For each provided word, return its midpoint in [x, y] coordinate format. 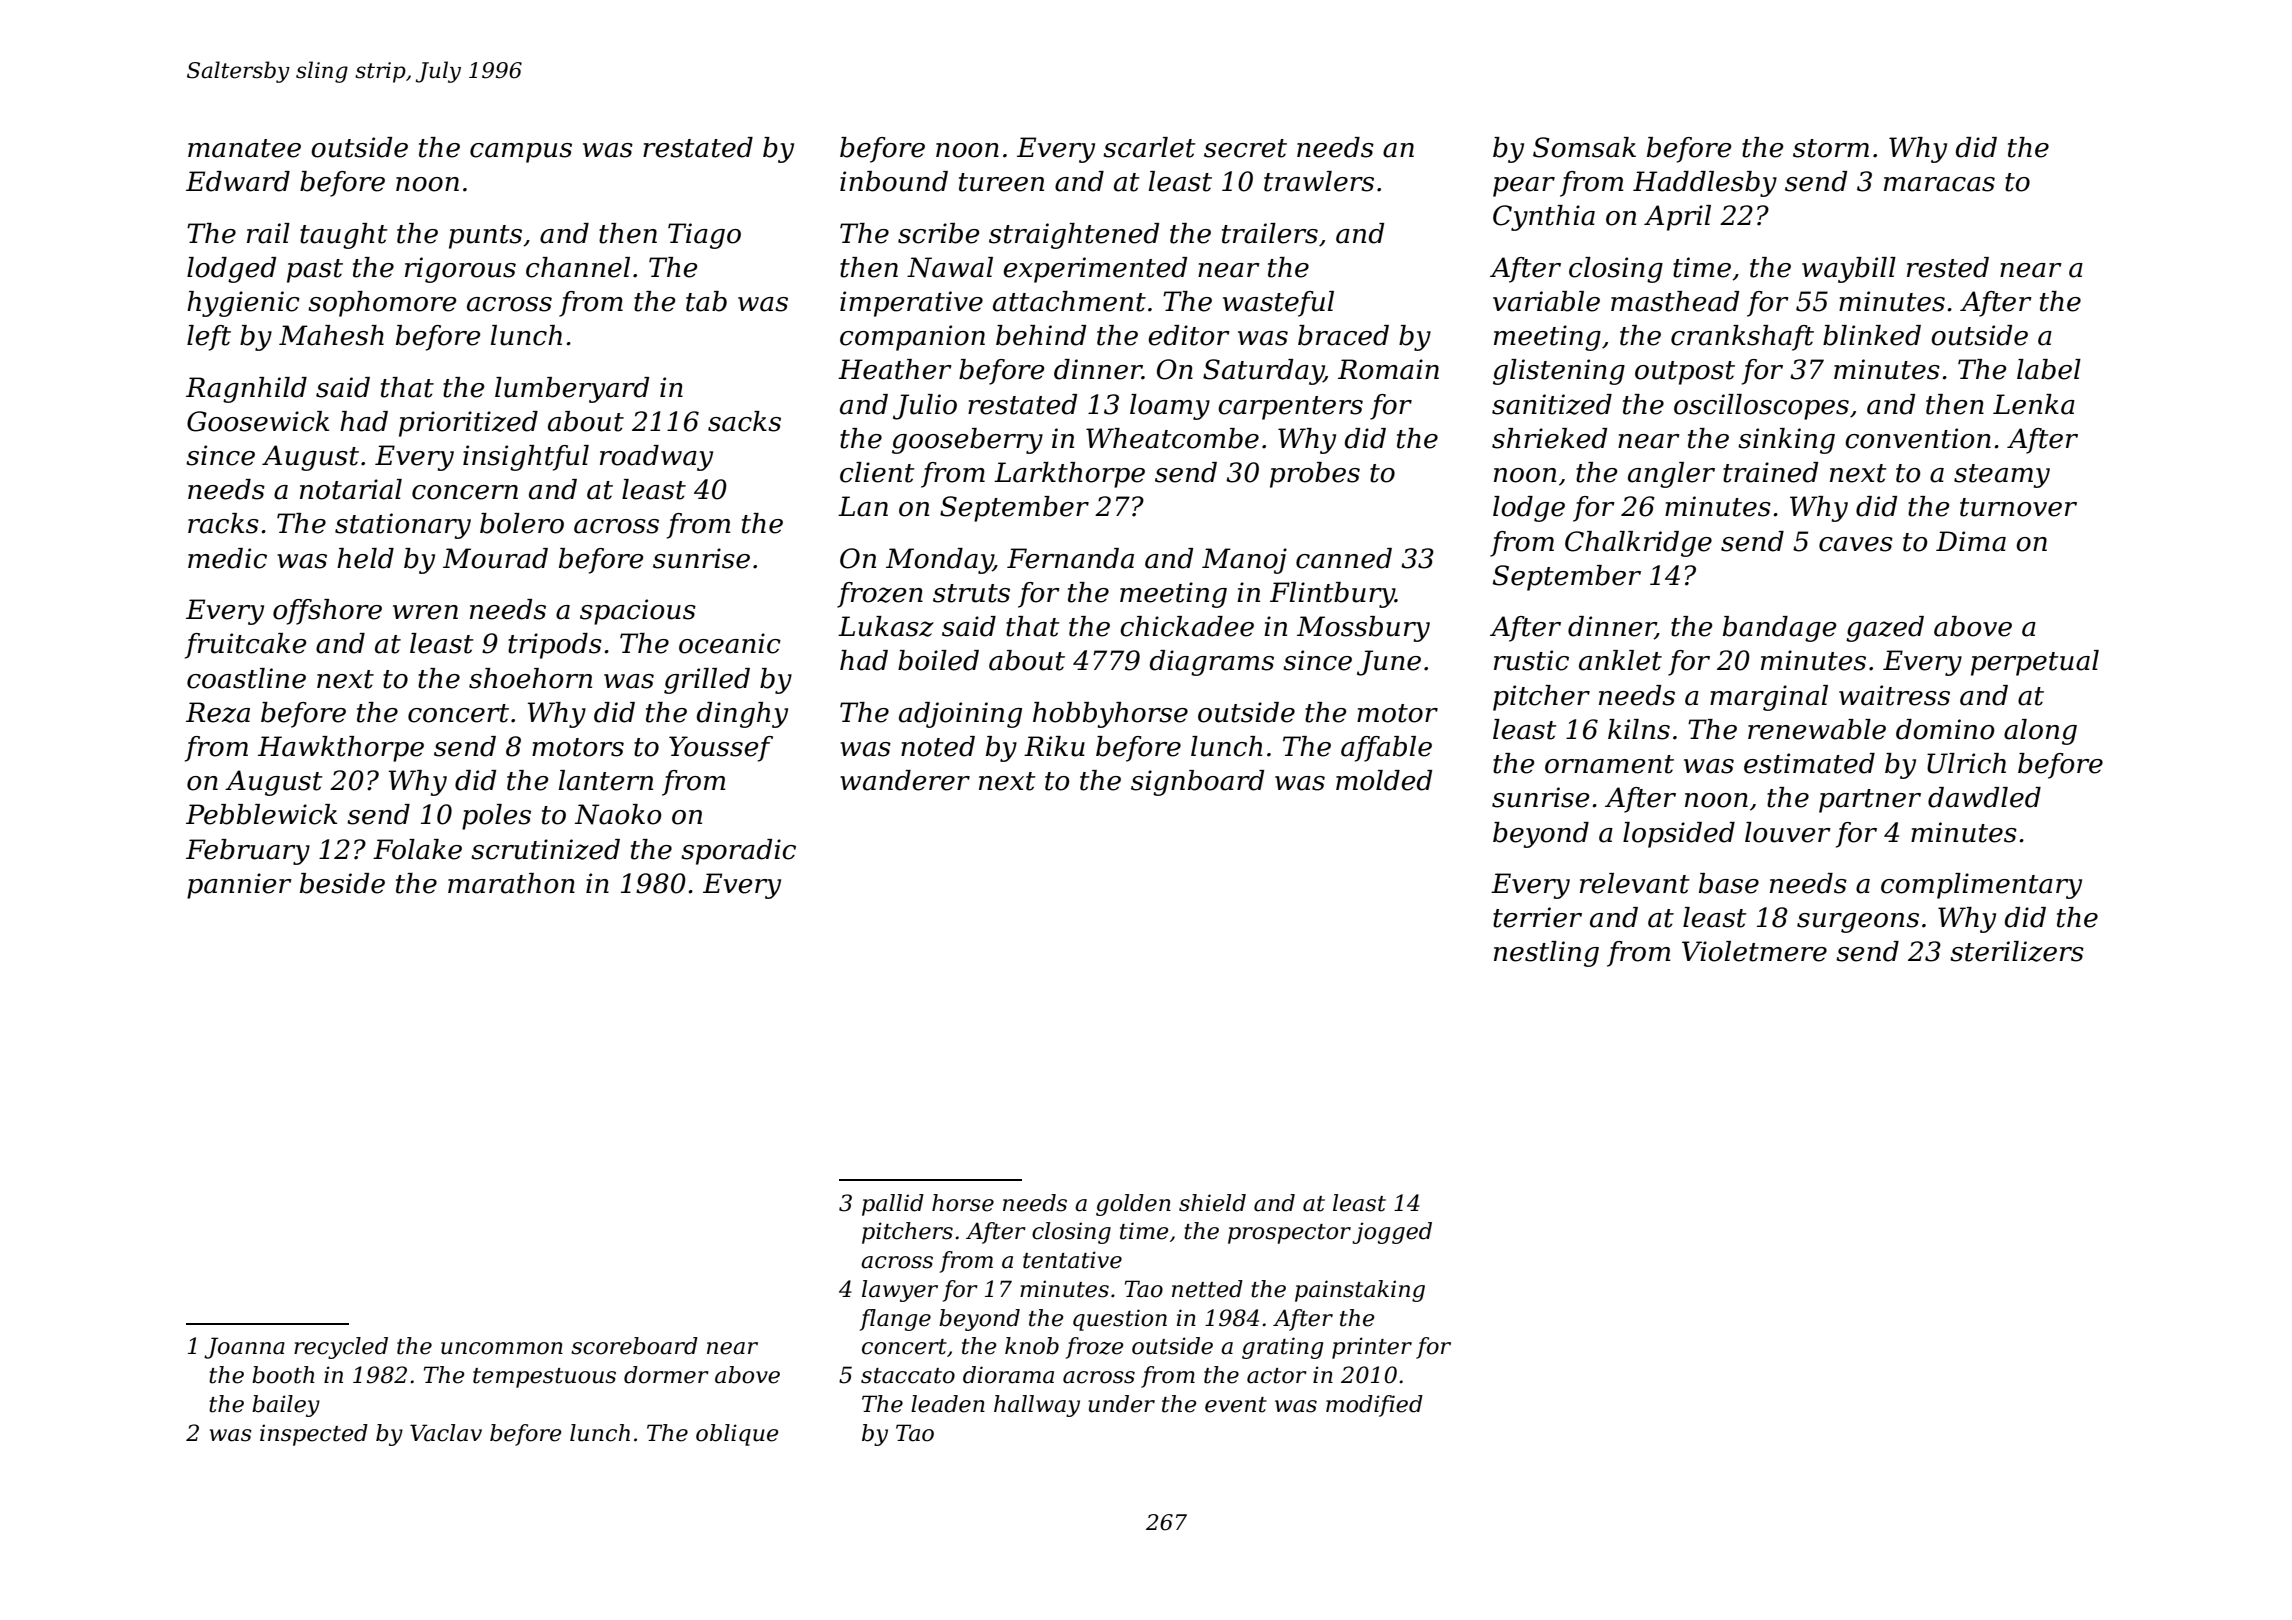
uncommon [502, 1348]
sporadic [738, 852]
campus [521, 153]
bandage [1780, 629]
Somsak [1584, 147]
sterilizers [2017, 951]
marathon [511, 883]
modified [1374, 1406]
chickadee [1187, 626]
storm [1831, 148]
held [365, 558]
